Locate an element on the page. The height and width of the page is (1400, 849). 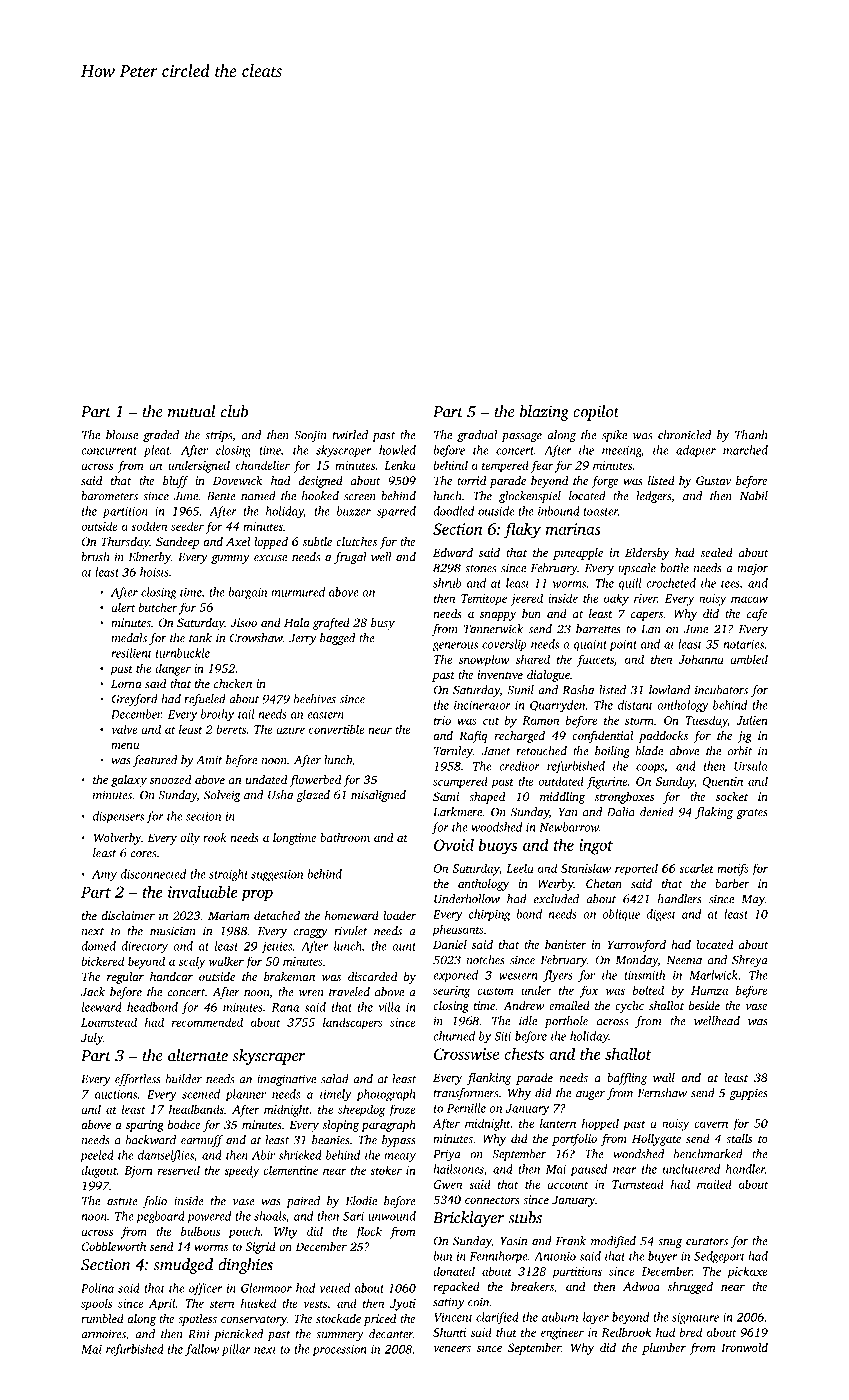
Turnstead is located at coordinates (638, 1184).
